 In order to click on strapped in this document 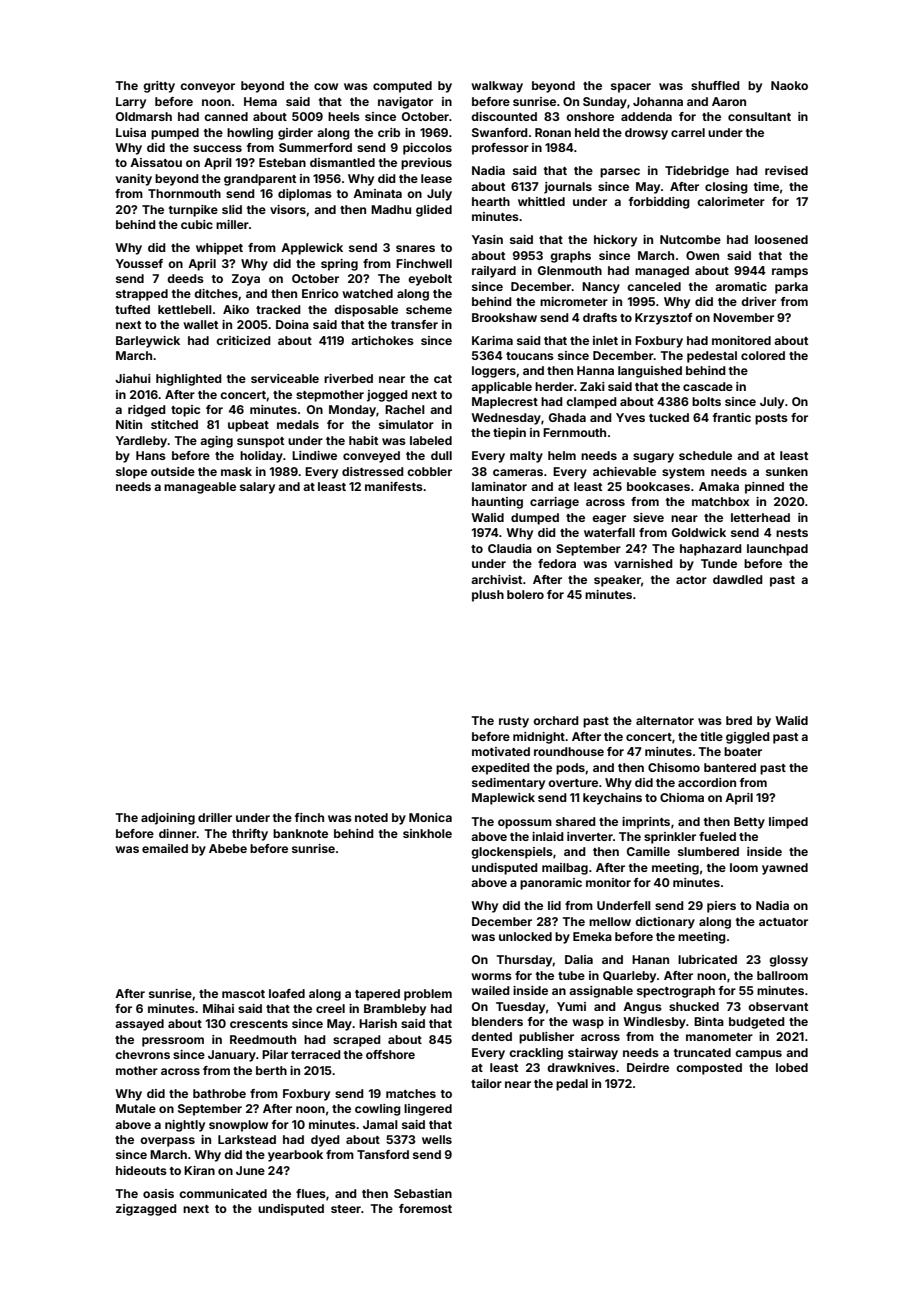, I will do `click(142, 295)`.
